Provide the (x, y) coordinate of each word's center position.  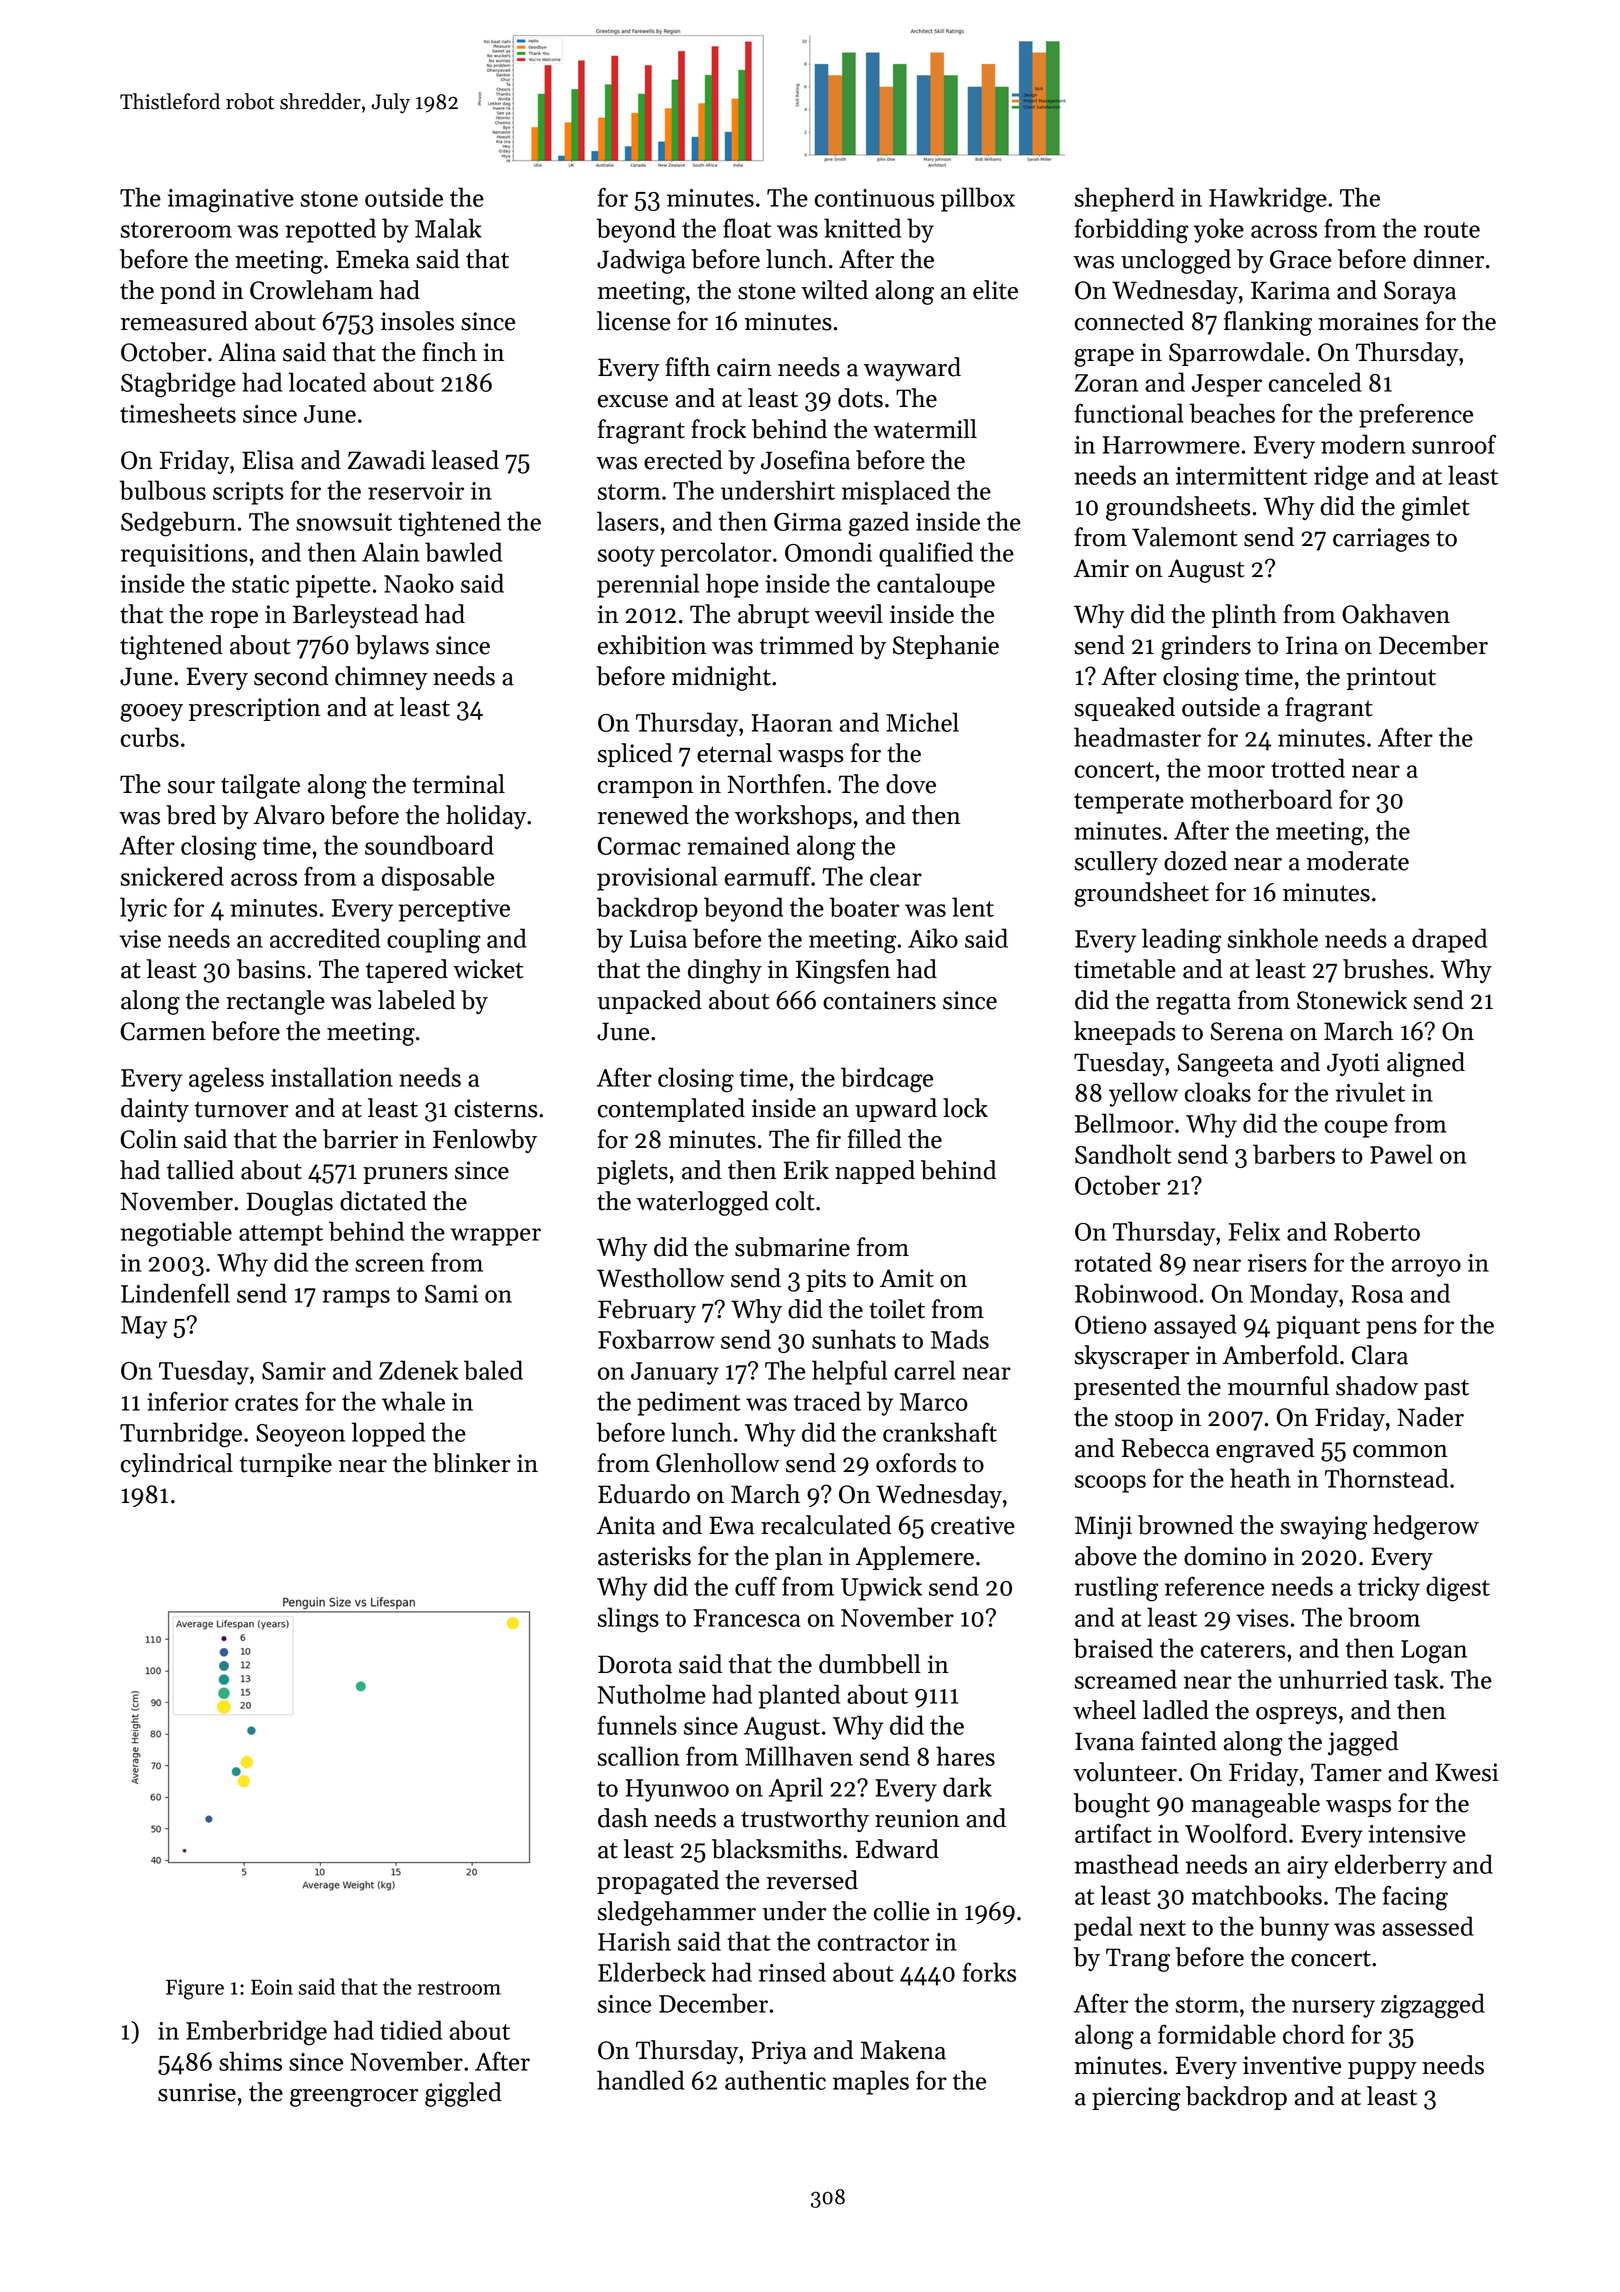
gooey (151, 713)
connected (1129, 321)
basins (271, 969)
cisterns (496, 1108)
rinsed (792, 1972)
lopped (388, 1434)
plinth (1244, 616)
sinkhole (1272, 938)
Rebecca (1166, 1448)
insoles (417, 321)
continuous (874, 198)
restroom (459, 1988)
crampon (646, 789)
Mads (960, 1339)
